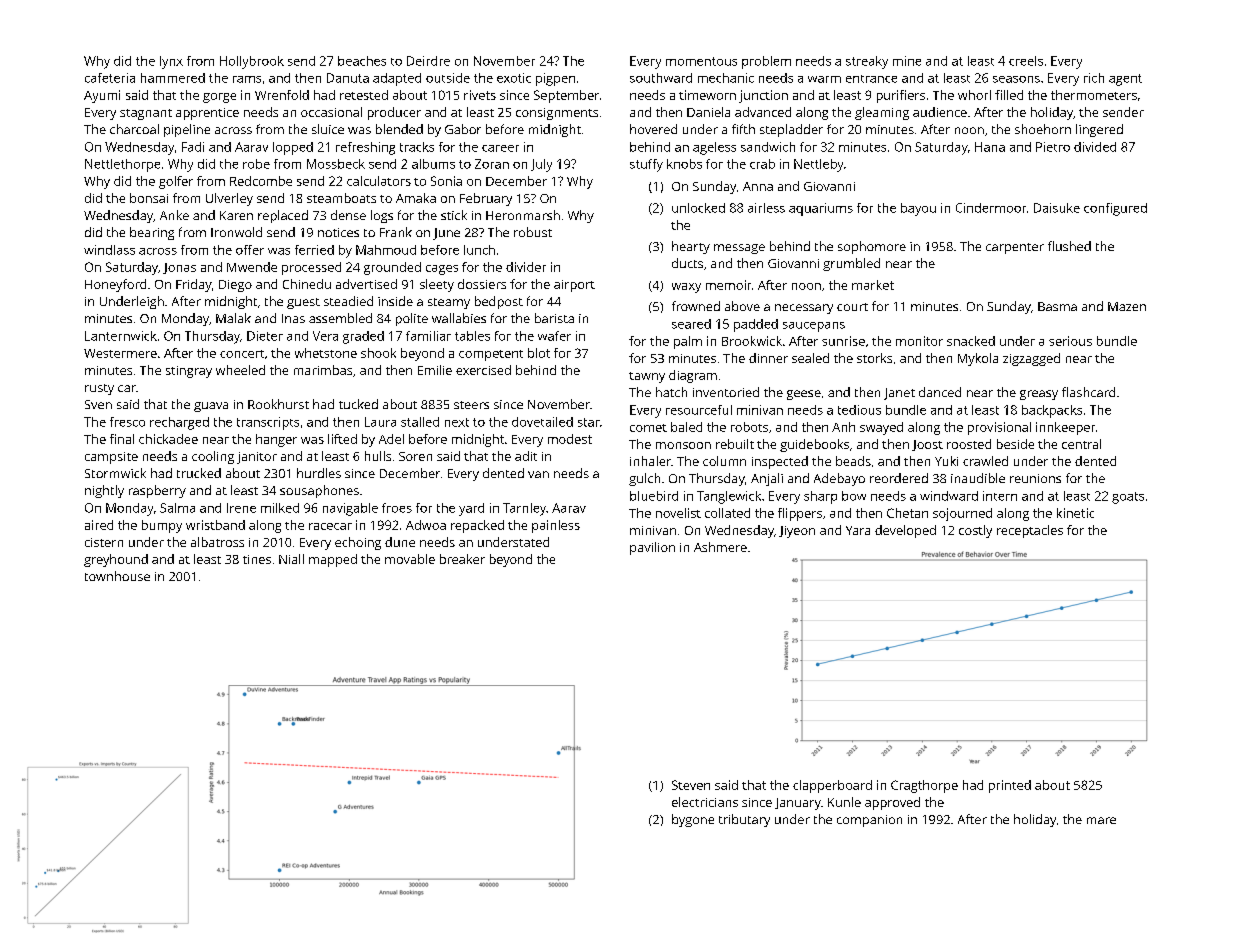 This page has height=952, width=1233. What do you see at coordinates (448, 78) in the page?
I see `outside` at bounding box center [448, 78].
